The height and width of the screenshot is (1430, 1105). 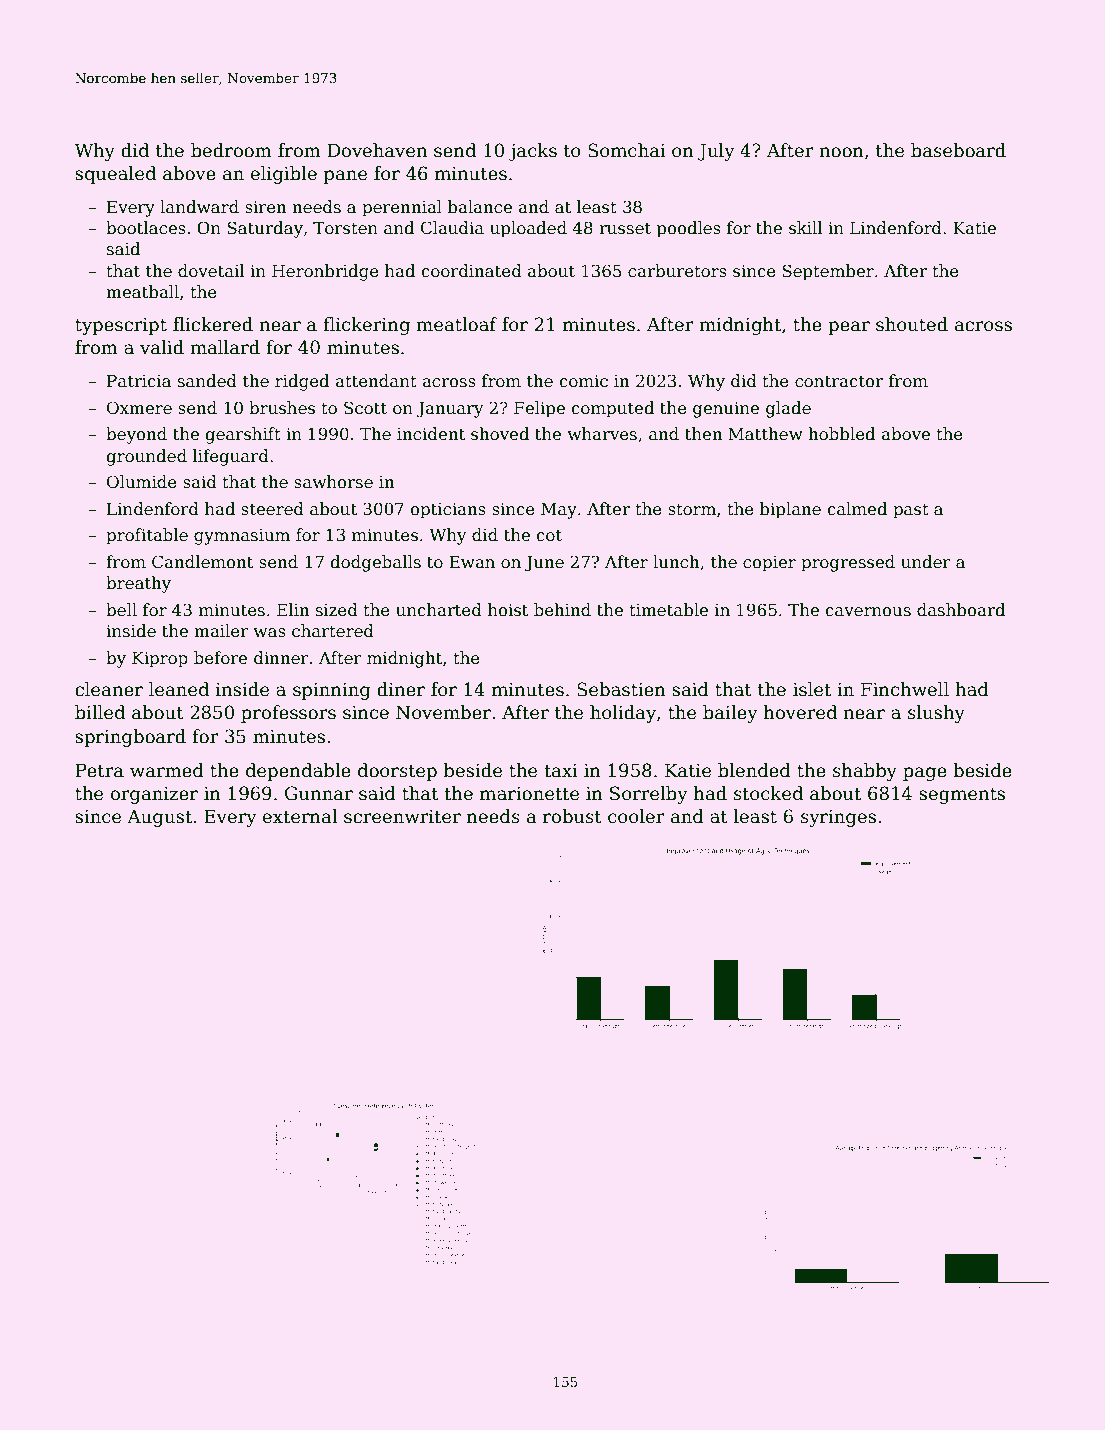 What do you see at coordinates (179, 689) in the screenshot?
I see `leaned` at bounding box center [179, 689].
